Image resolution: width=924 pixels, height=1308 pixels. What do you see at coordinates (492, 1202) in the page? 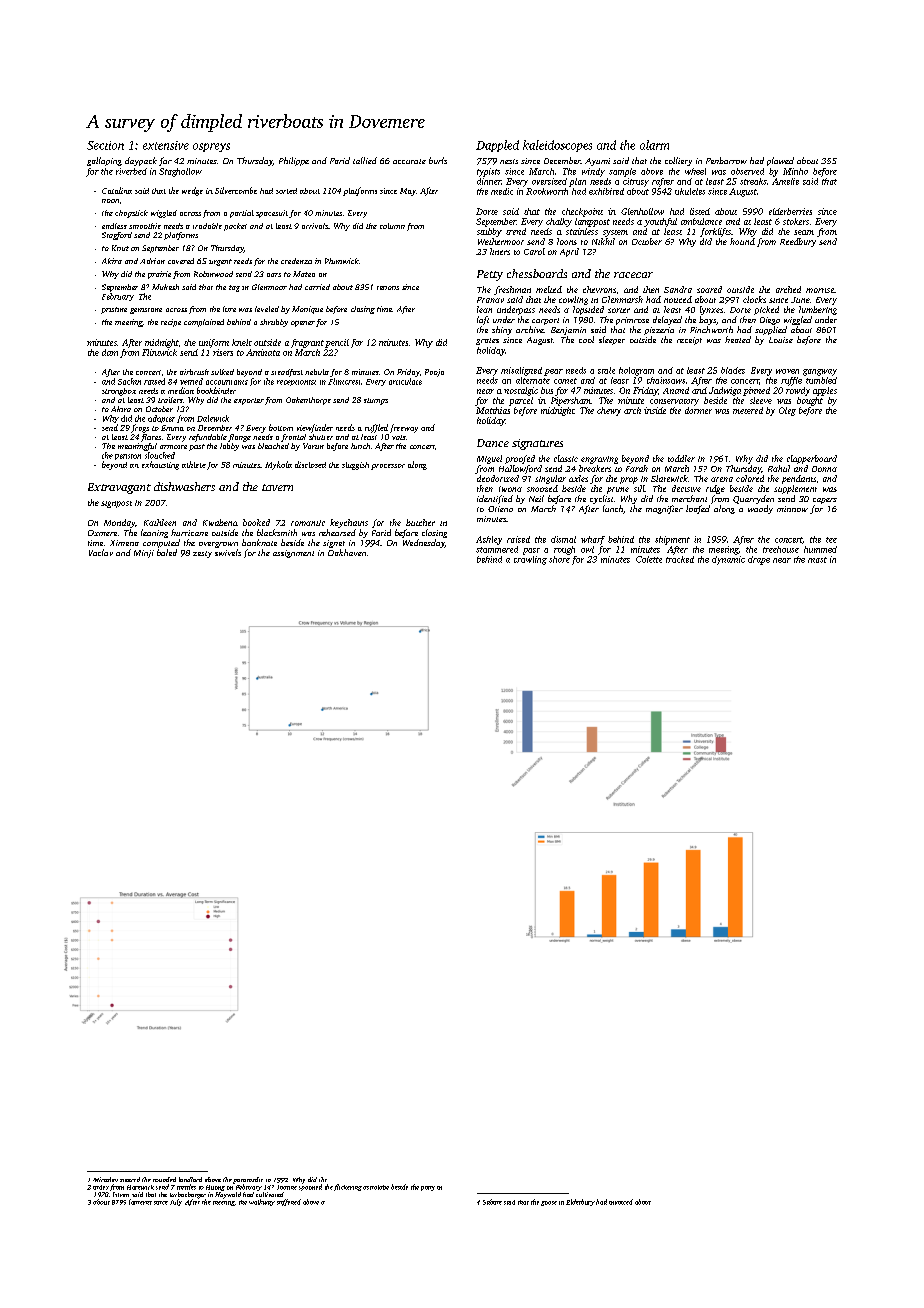
I see `Sabine` at bounding box center [492, 1202].
